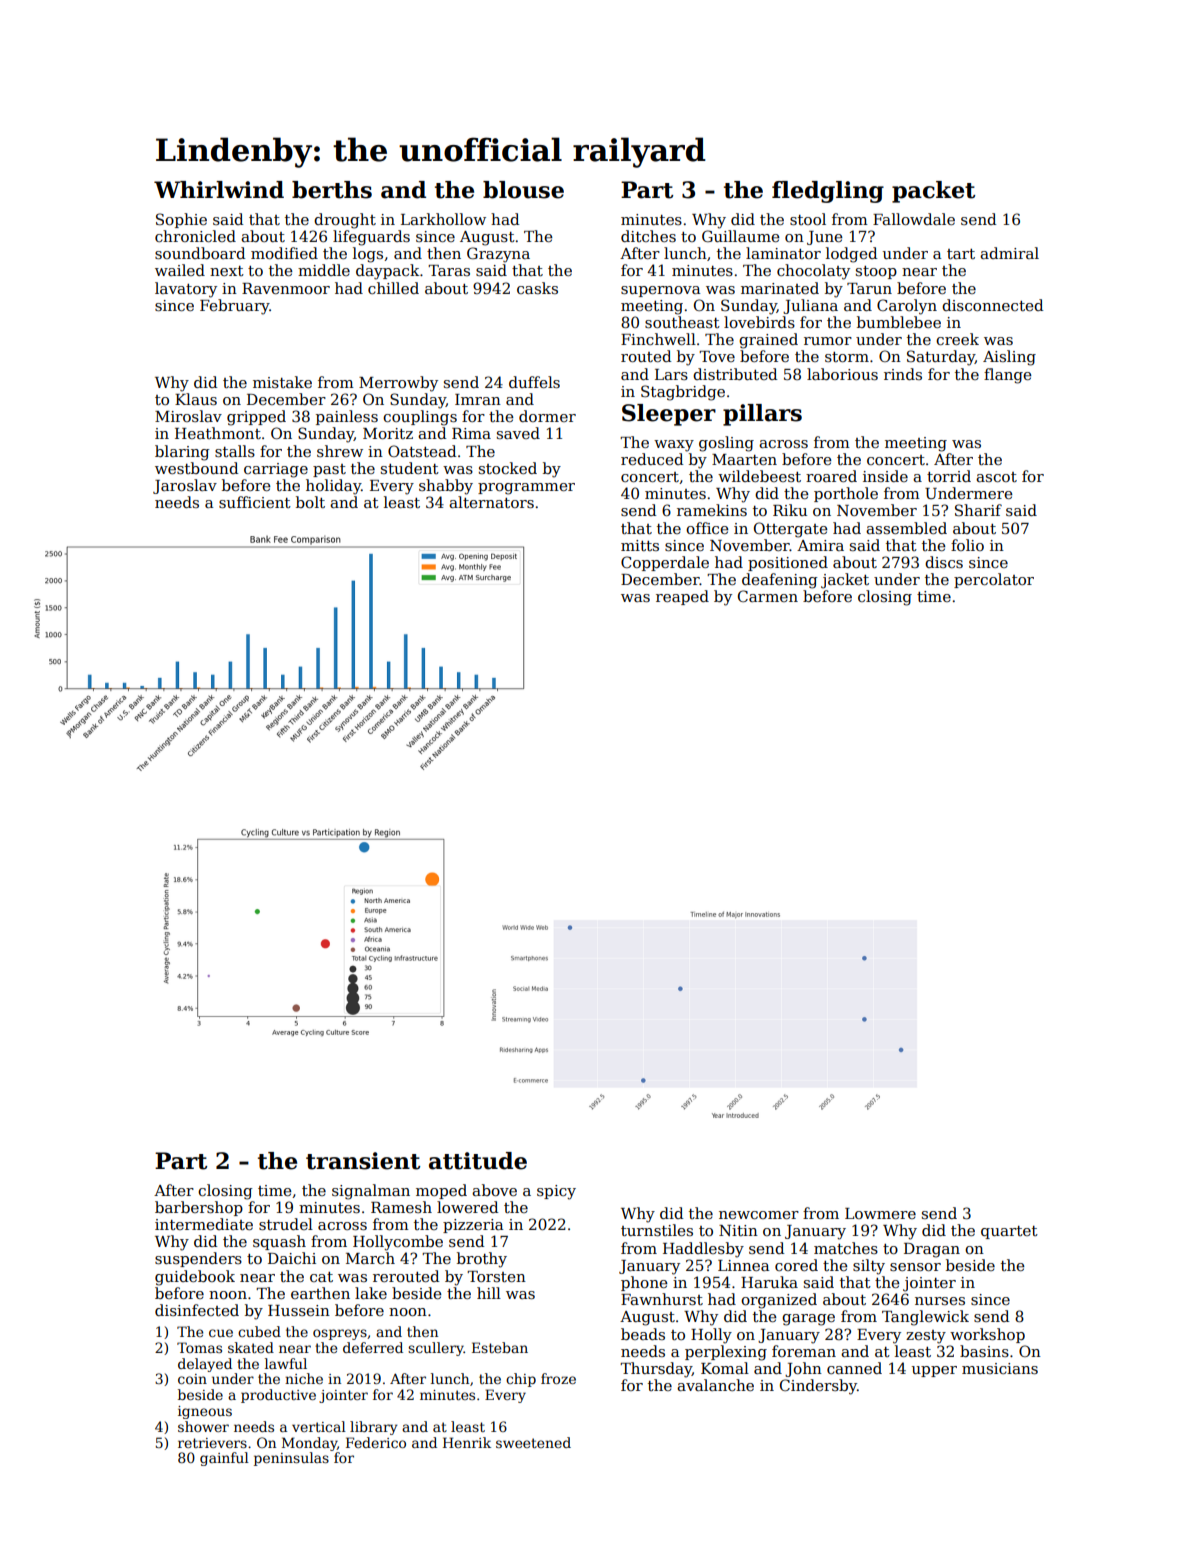  What do you see at coordinates (363, 1161) in the screenshot?
I see `transient` at bounding box center [363, 1161].
